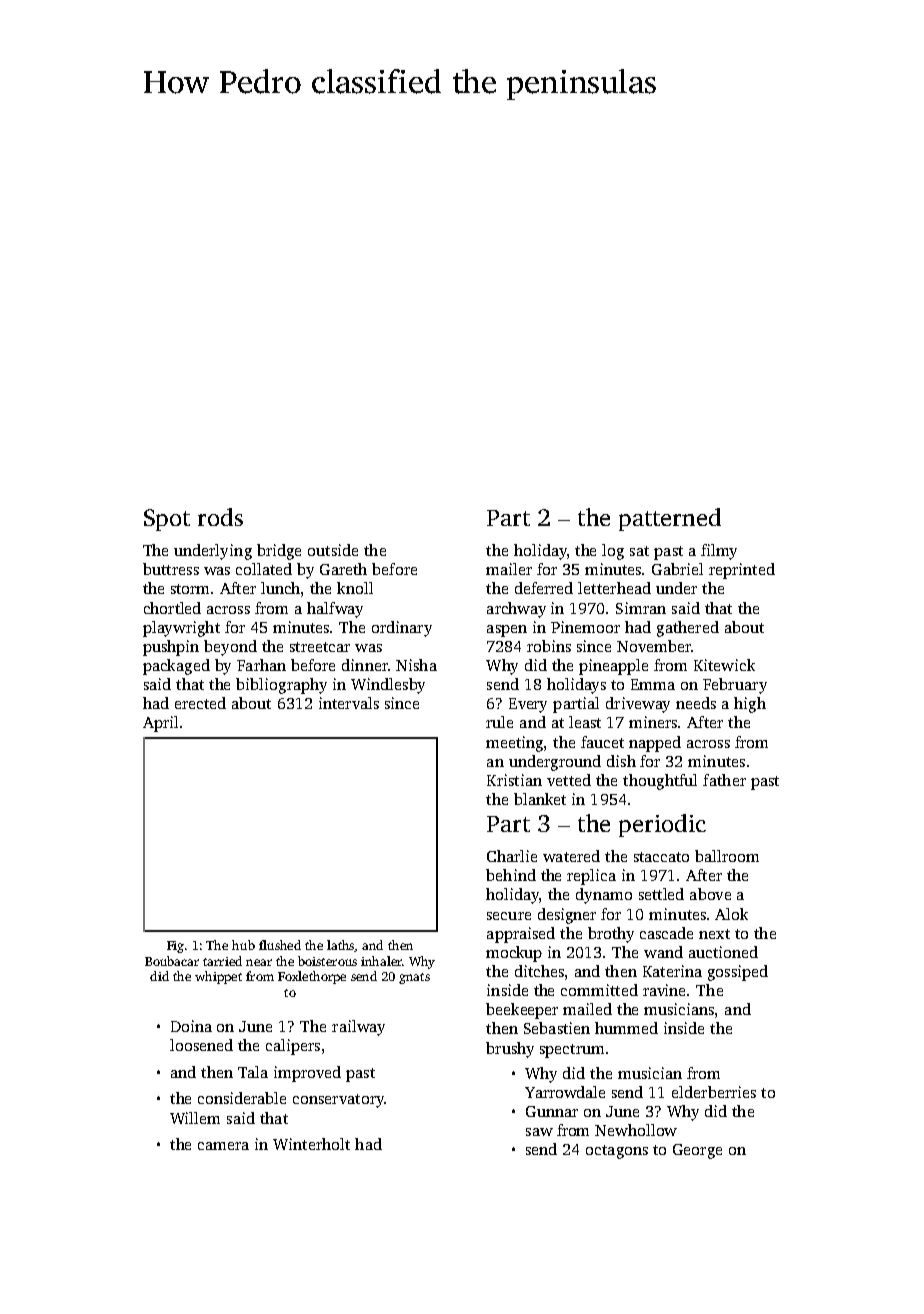  What do you see at coordinates (160, 724) in the page?
I see `April` at bounding box center [160, 724].
